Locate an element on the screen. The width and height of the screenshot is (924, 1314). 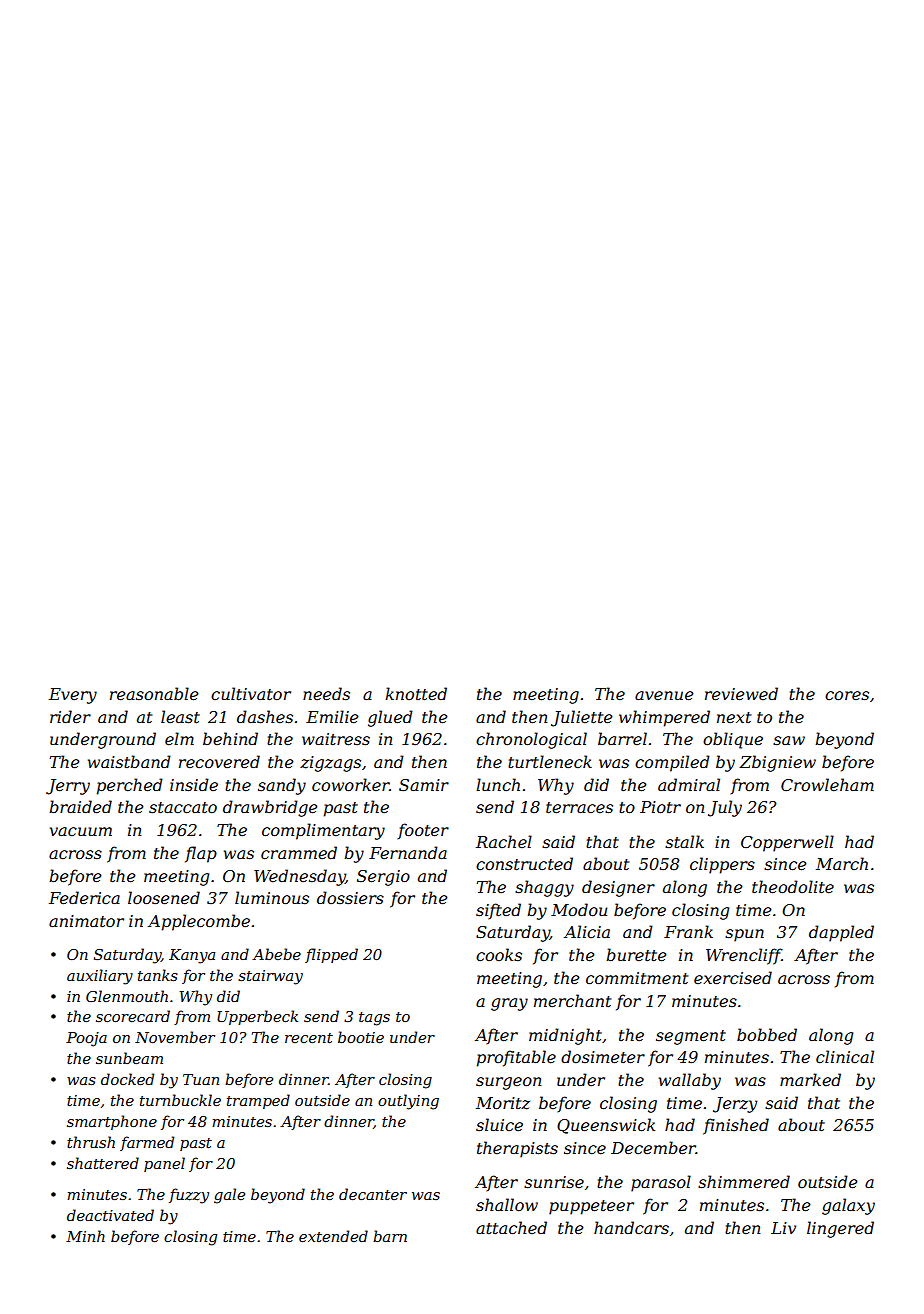
fuzzy is located at coordinates (189, 1196).
